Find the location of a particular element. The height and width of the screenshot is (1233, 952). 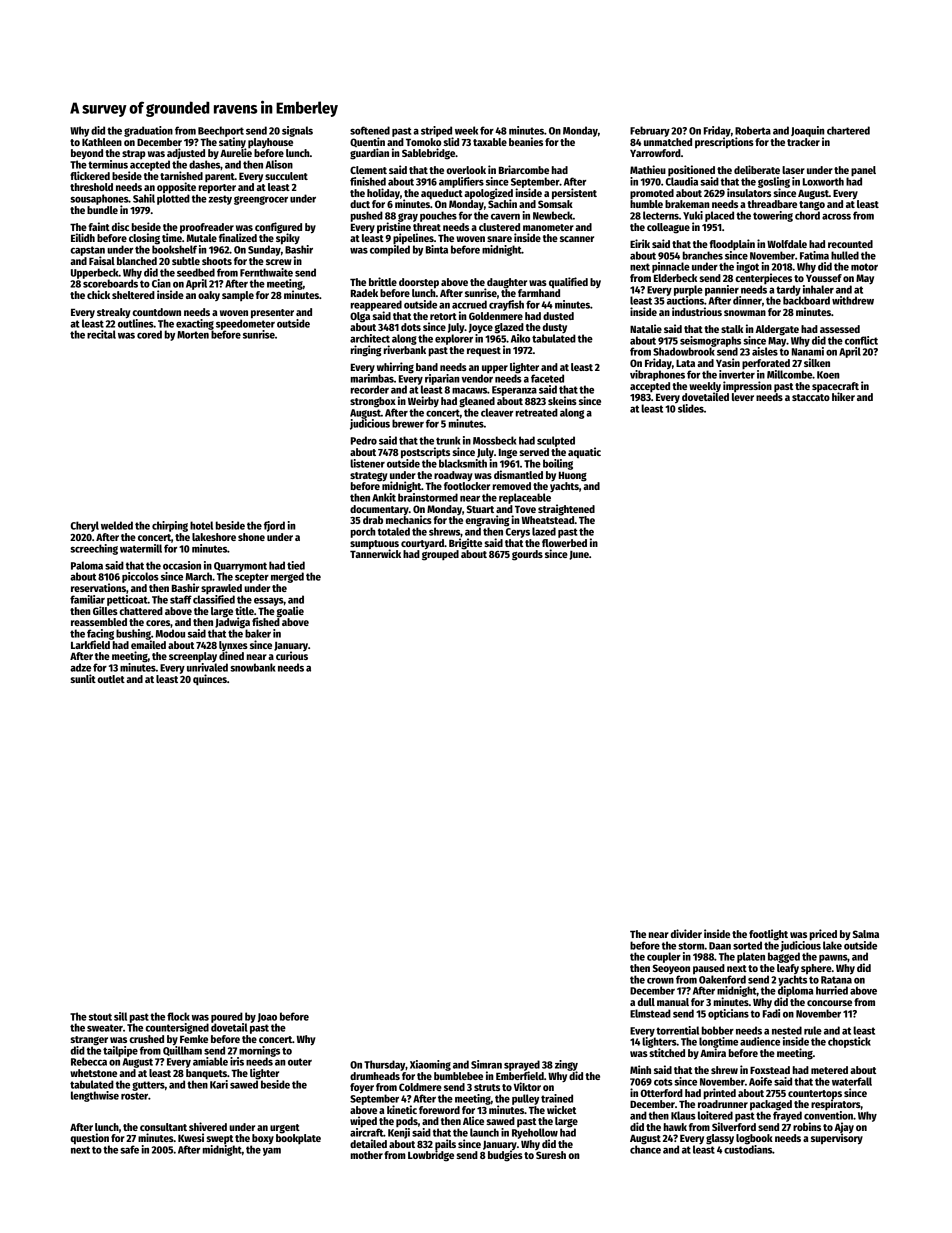

dusty is located at coordinates (554, 328).
